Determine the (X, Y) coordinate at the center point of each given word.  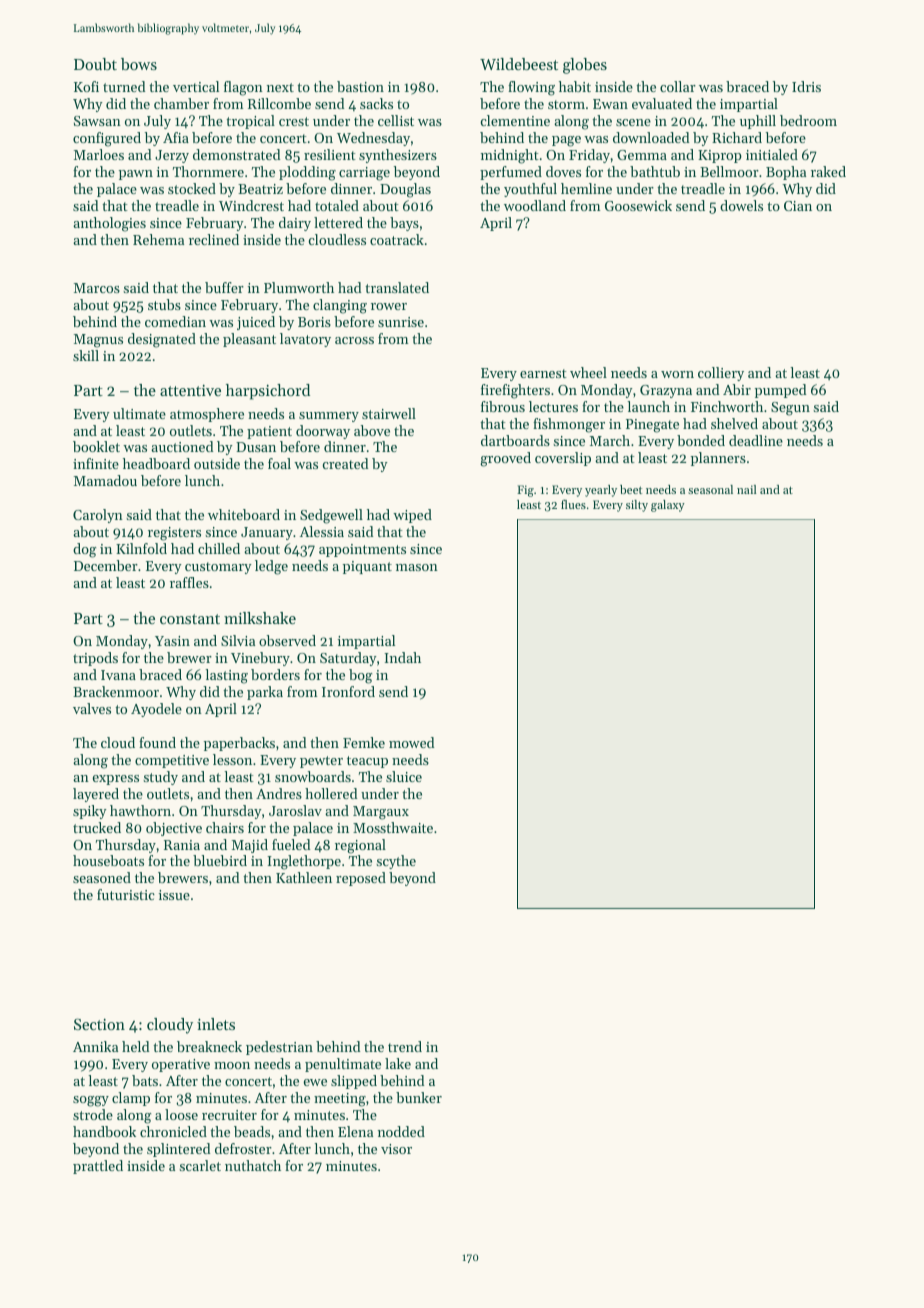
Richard (737, 137)
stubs (164, 304)
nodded (401, 1131)
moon (232, 1065)
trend (405, 1046)
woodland (535, 205)
